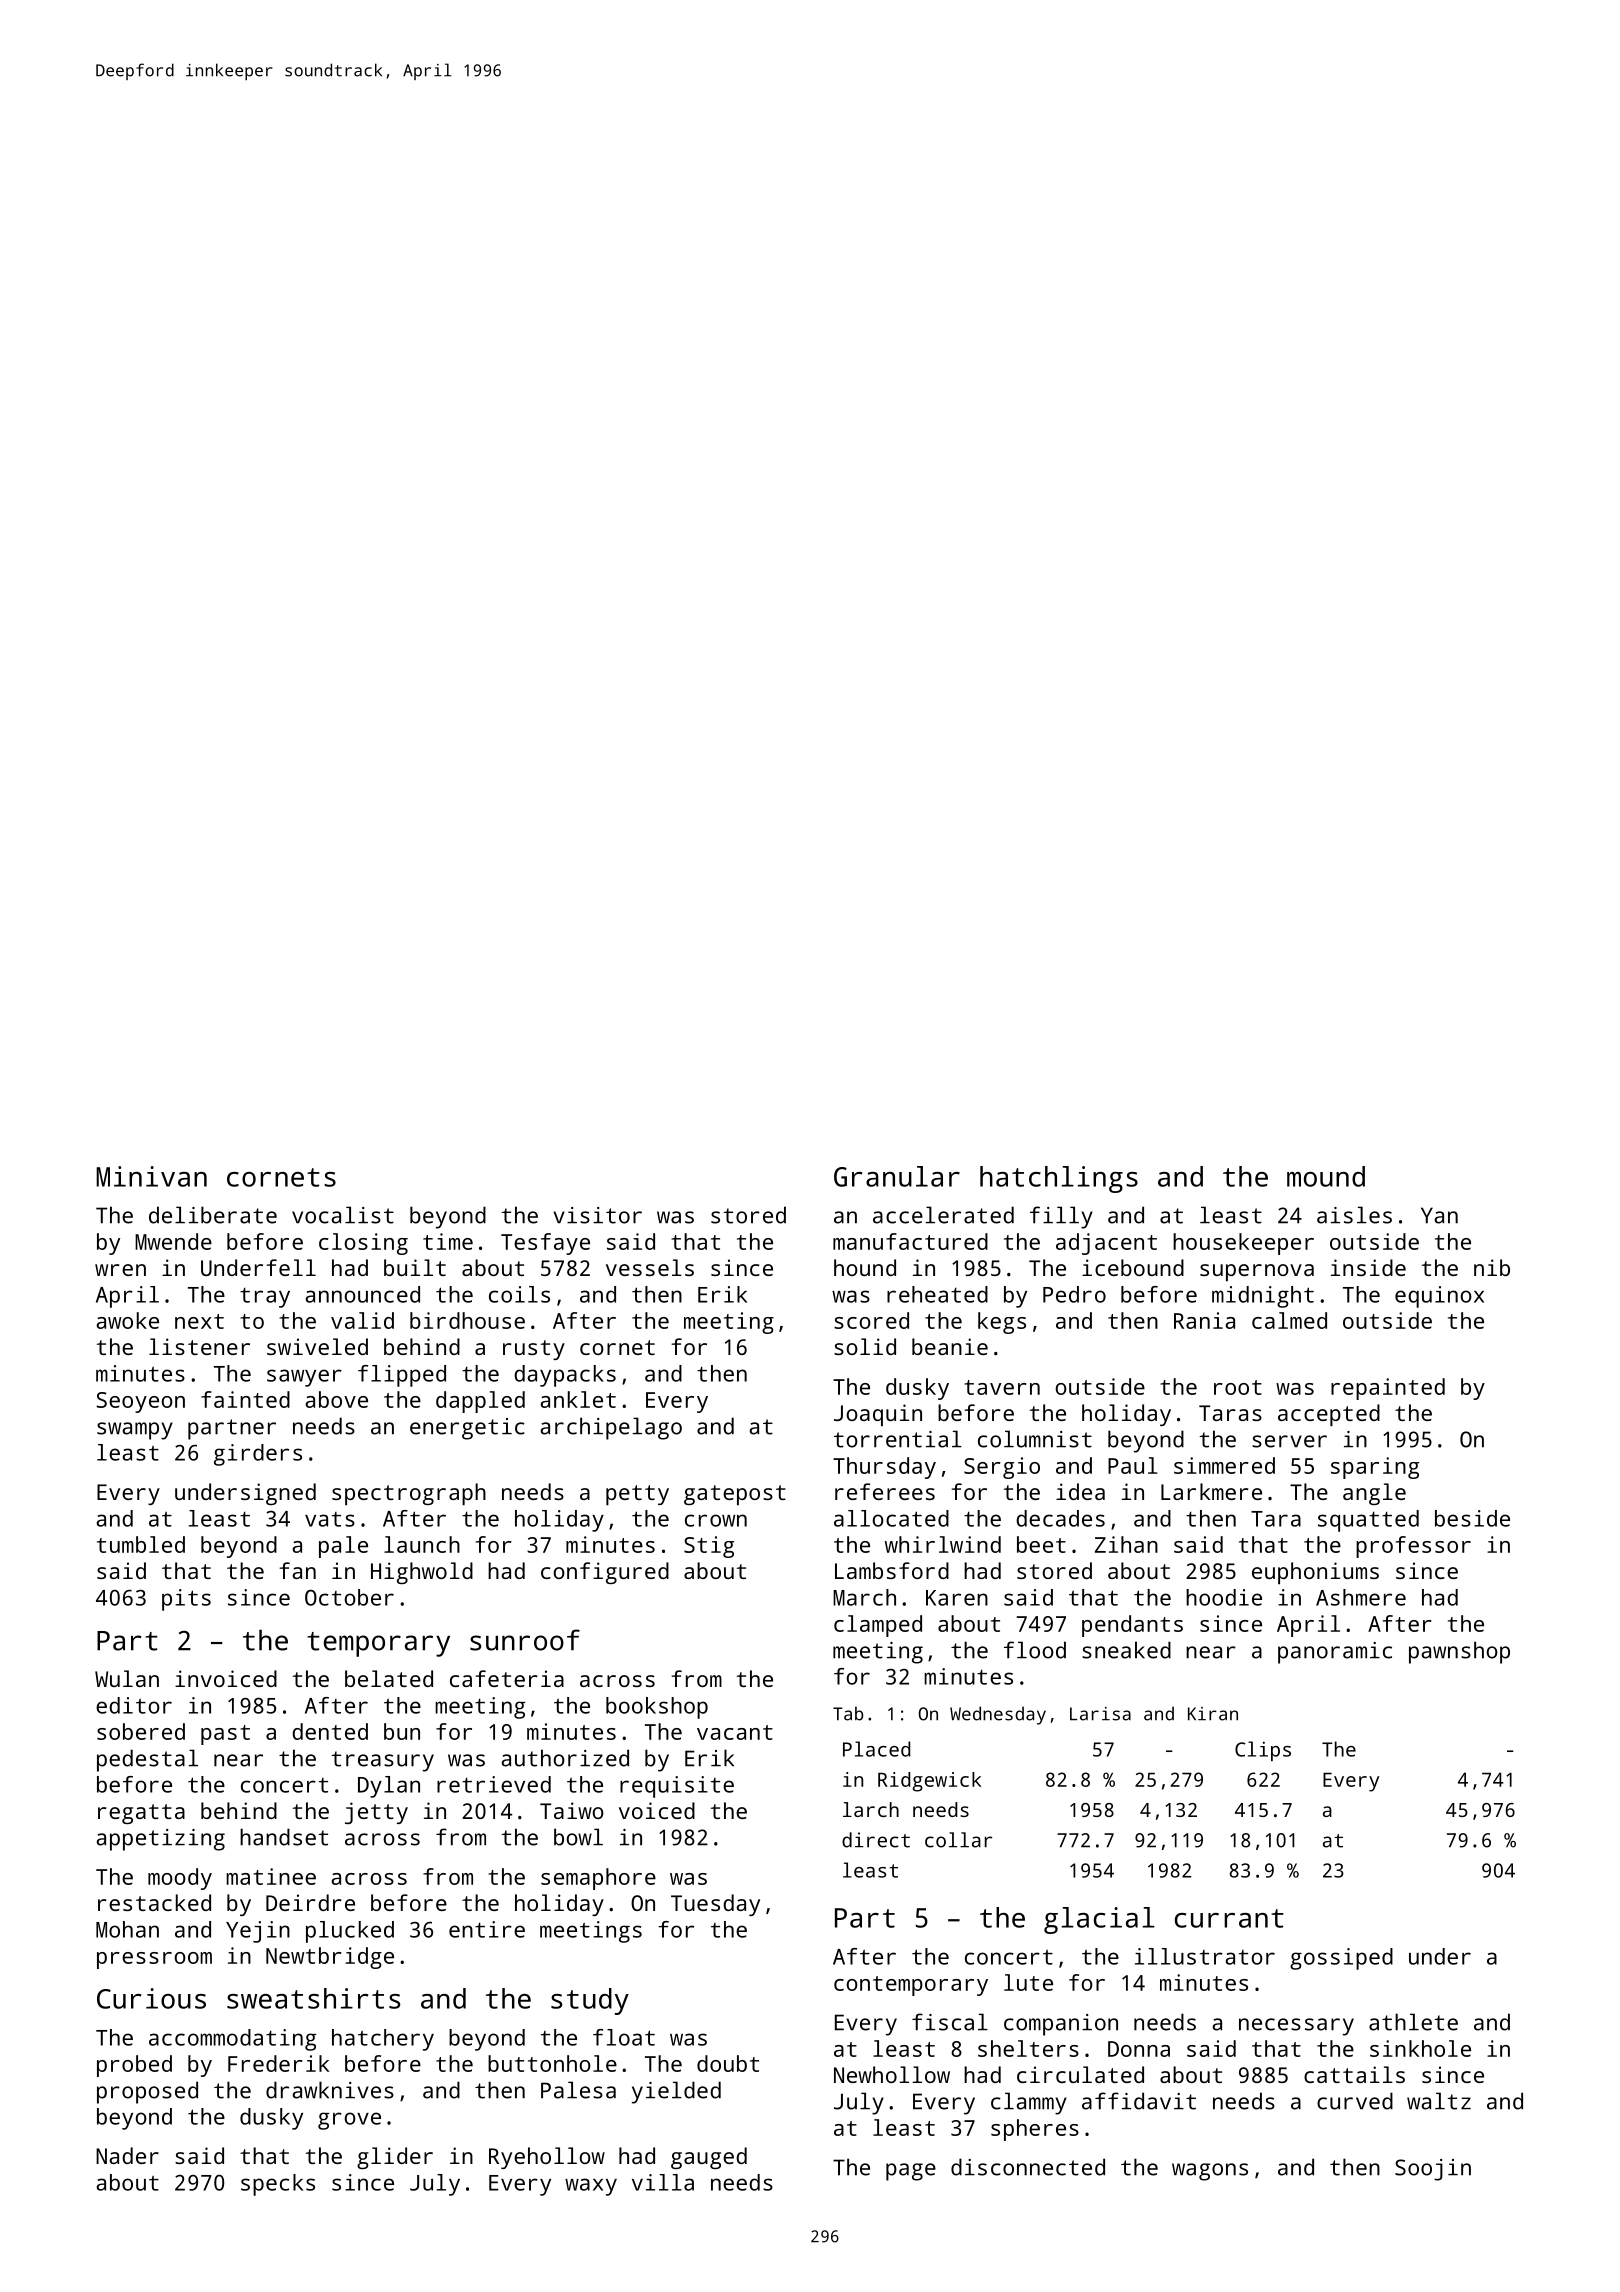 This document has width=1620, height=2292. Describe the element at coordinates (1459, 1652) in the document. I see `pawnshop` at that location.
